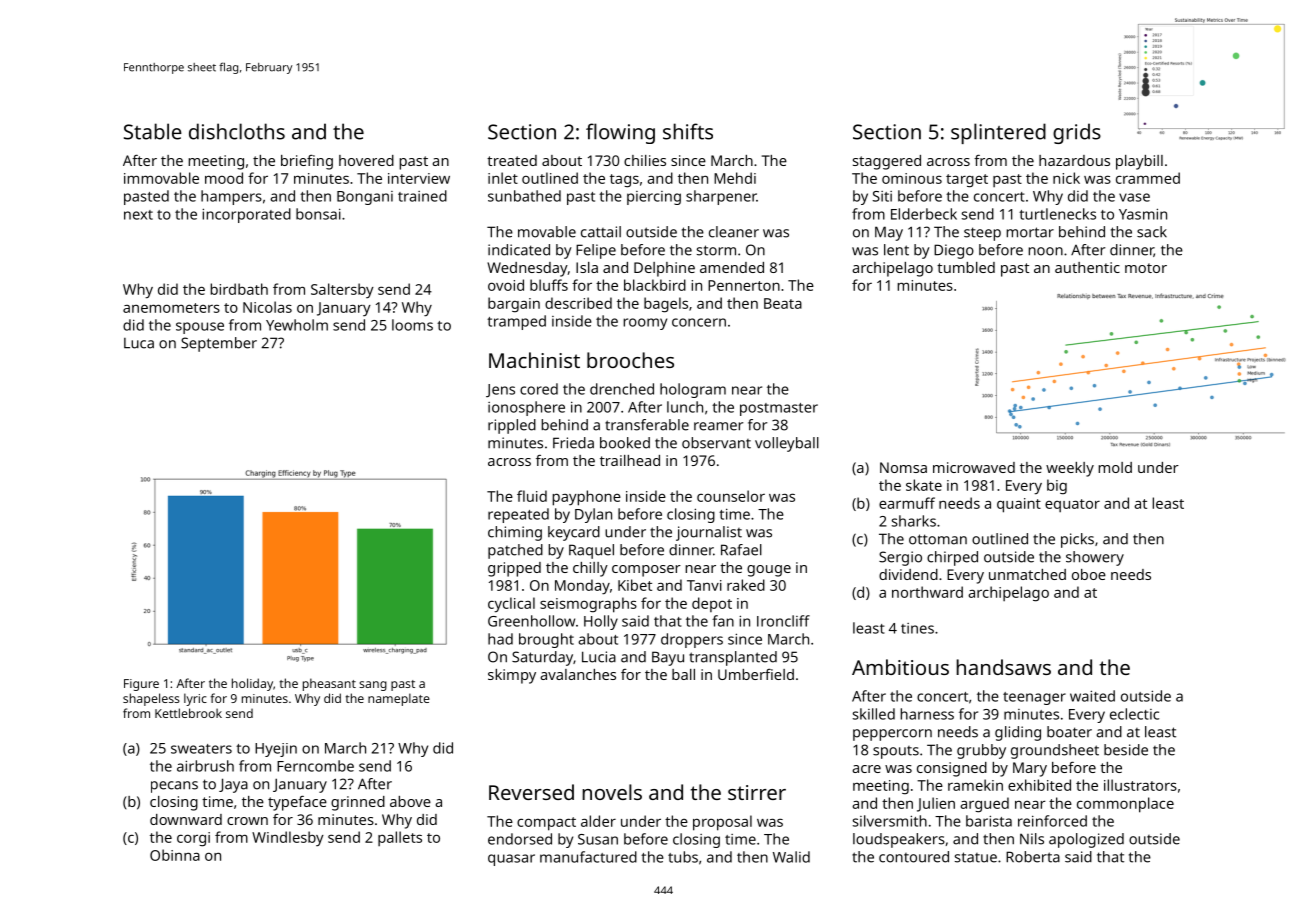  Describe the element at coordinates (624, 181) in the document. I see `tags` at that location.
